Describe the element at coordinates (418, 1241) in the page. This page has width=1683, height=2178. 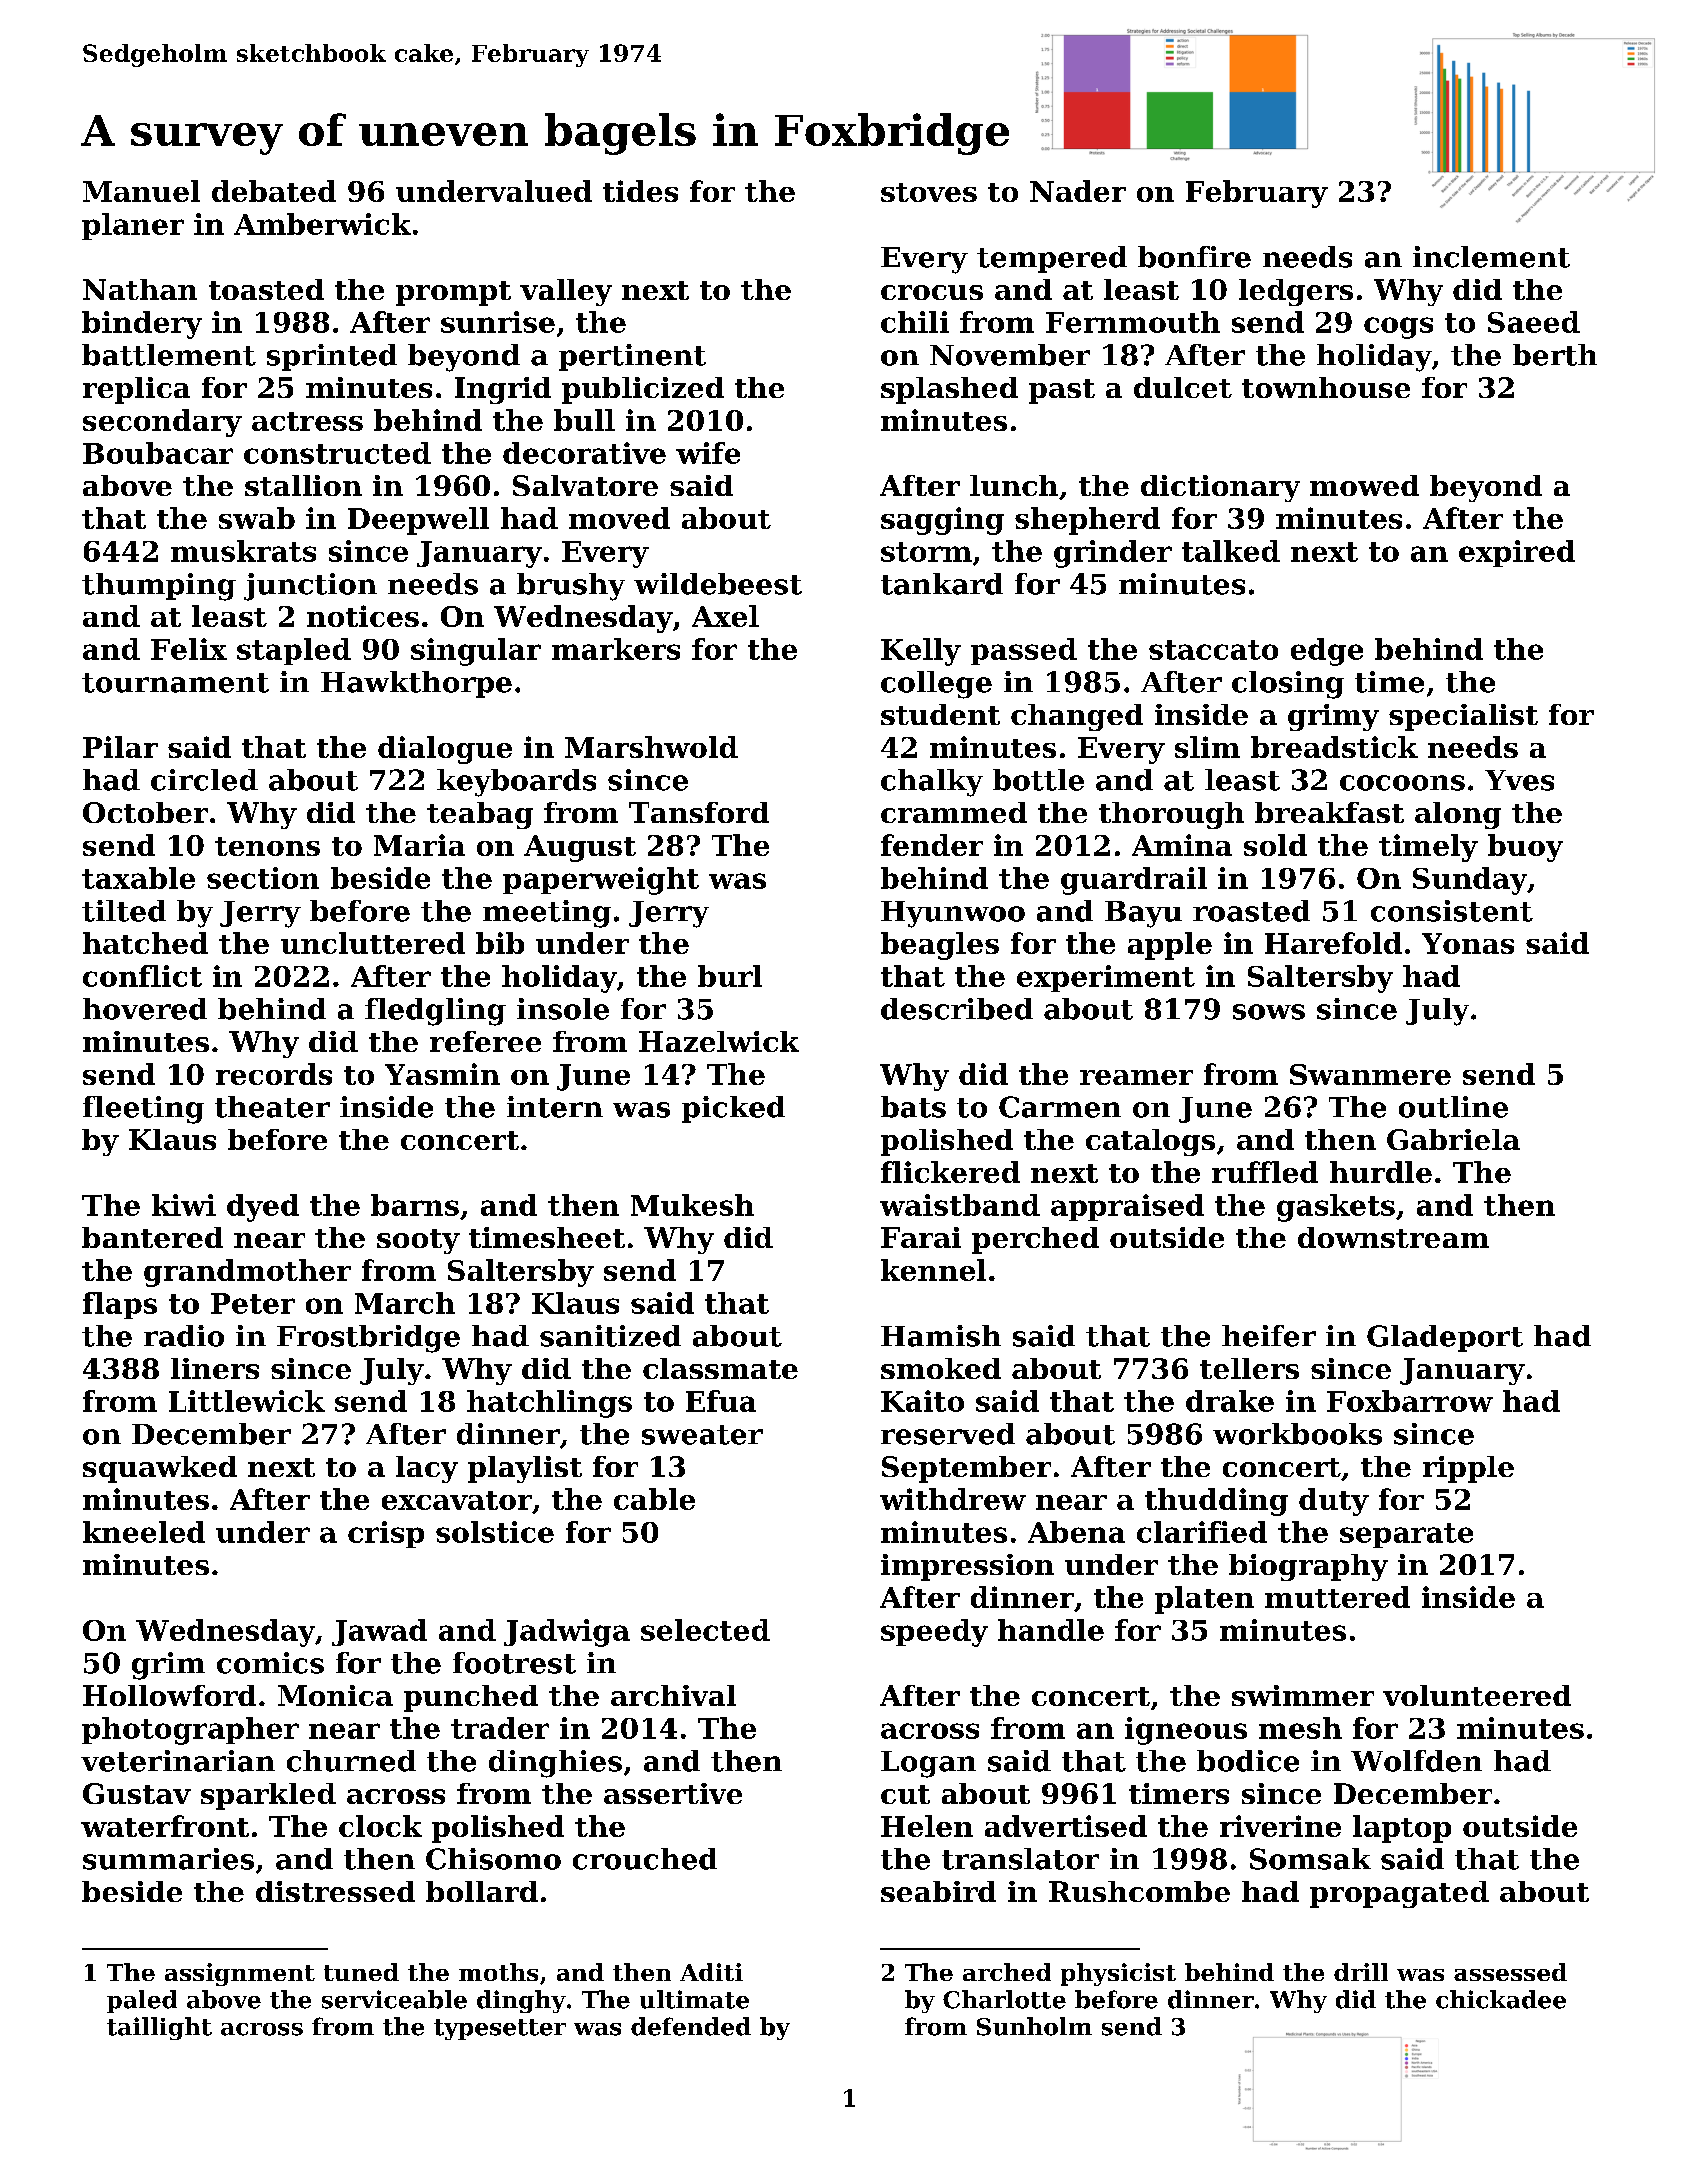
I see `sooty` at that location.
